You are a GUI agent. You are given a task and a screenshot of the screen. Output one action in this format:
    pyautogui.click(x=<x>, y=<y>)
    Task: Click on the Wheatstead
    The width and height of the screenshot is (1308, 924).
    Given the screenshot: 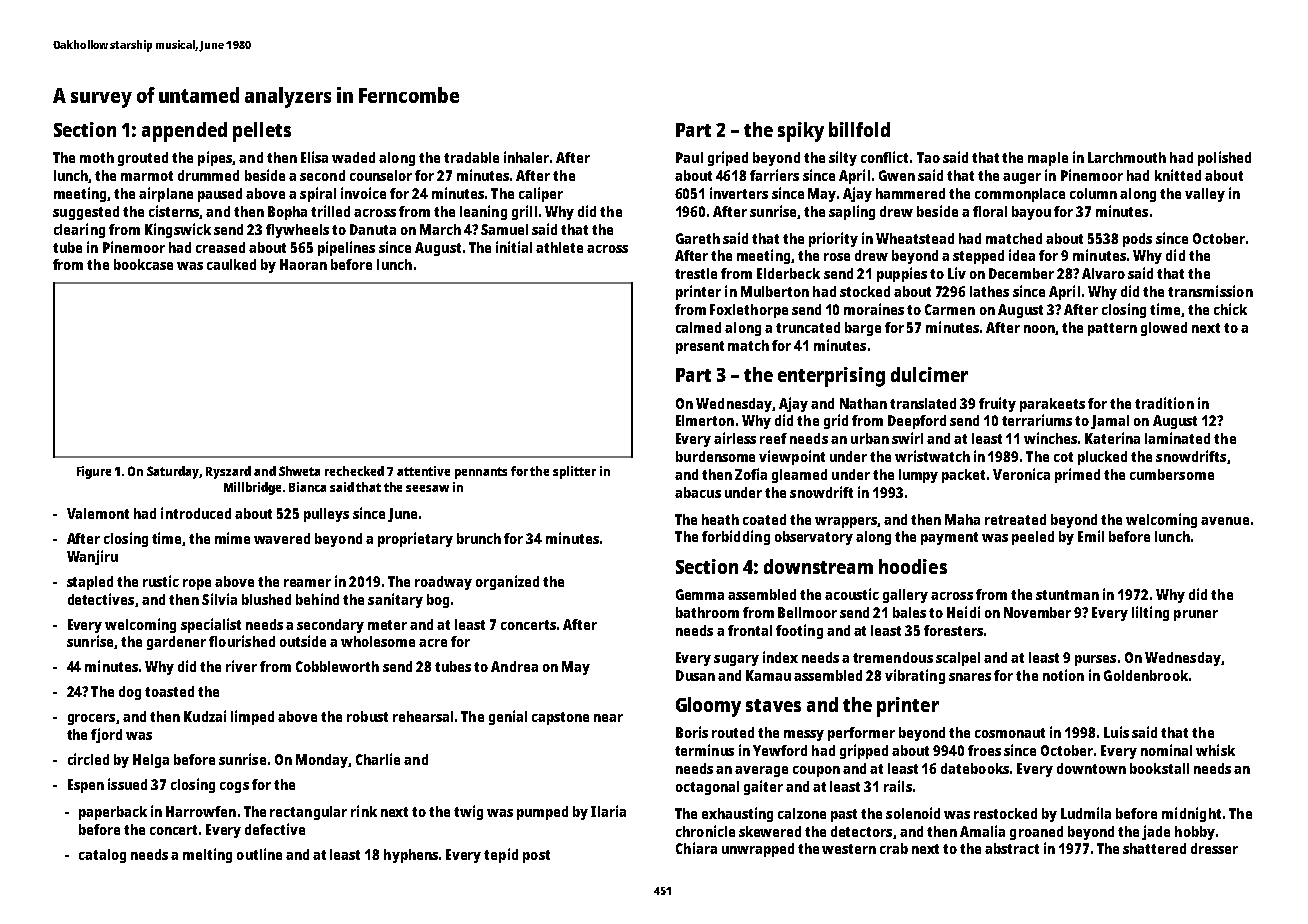 What is the action you would take?
    pyautogui.click(x=915, y=238)
